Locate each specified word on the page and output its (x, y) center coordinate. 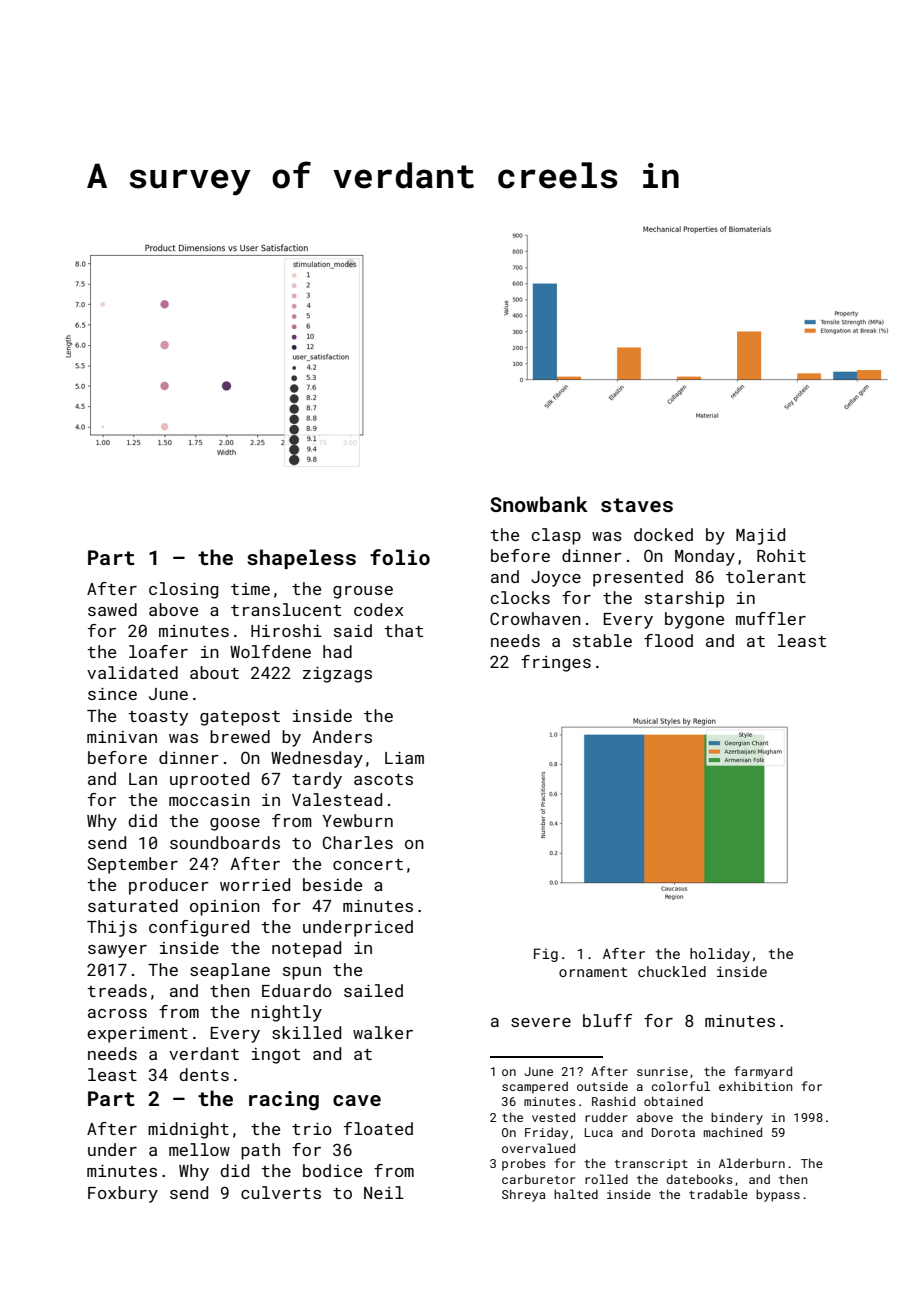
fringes (556, 663)
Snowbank (539, 504)
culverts (281, 1192)
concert (368, 864)
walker (383, 1032)
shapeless (301, 559)
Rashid (613, 1101)
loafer (158, 651)
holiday (720, 955)
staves (637, 505)
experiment (137, 1035)
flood (668, 640)
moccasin (209, 800)
